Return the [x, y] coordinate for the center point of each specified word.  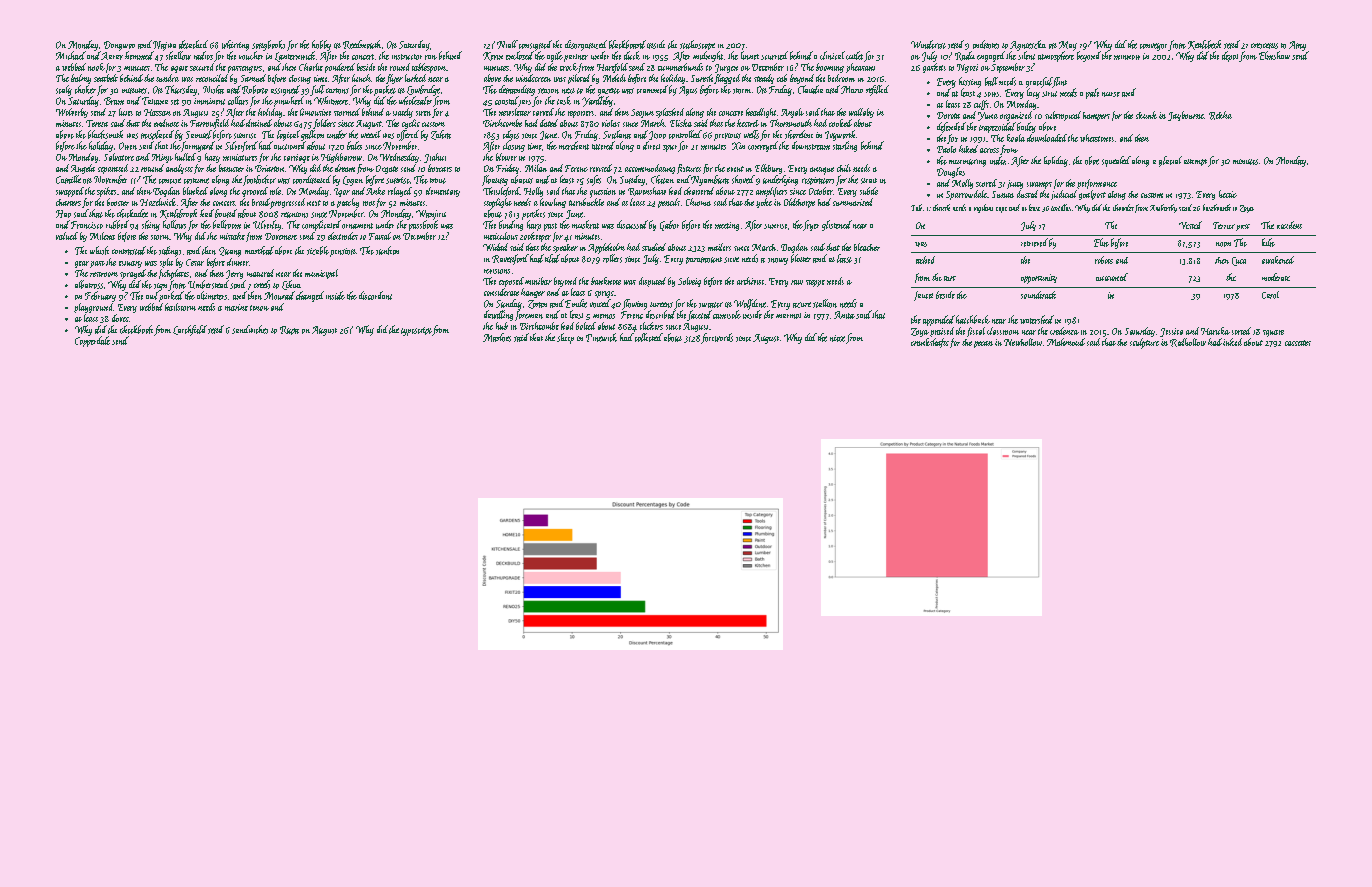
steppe [815, 283]
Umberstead [208, 284]
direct [651, 145]
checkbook [136, 329]
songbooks [268, 45]
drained [259, 123]
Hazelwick [158, 202]
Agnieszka [1028, 45]
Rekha [1220, 115]
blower [506, 157]
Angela [83, 169]
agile [555, 56]
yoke [764, 203]
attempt [1195, 162]
